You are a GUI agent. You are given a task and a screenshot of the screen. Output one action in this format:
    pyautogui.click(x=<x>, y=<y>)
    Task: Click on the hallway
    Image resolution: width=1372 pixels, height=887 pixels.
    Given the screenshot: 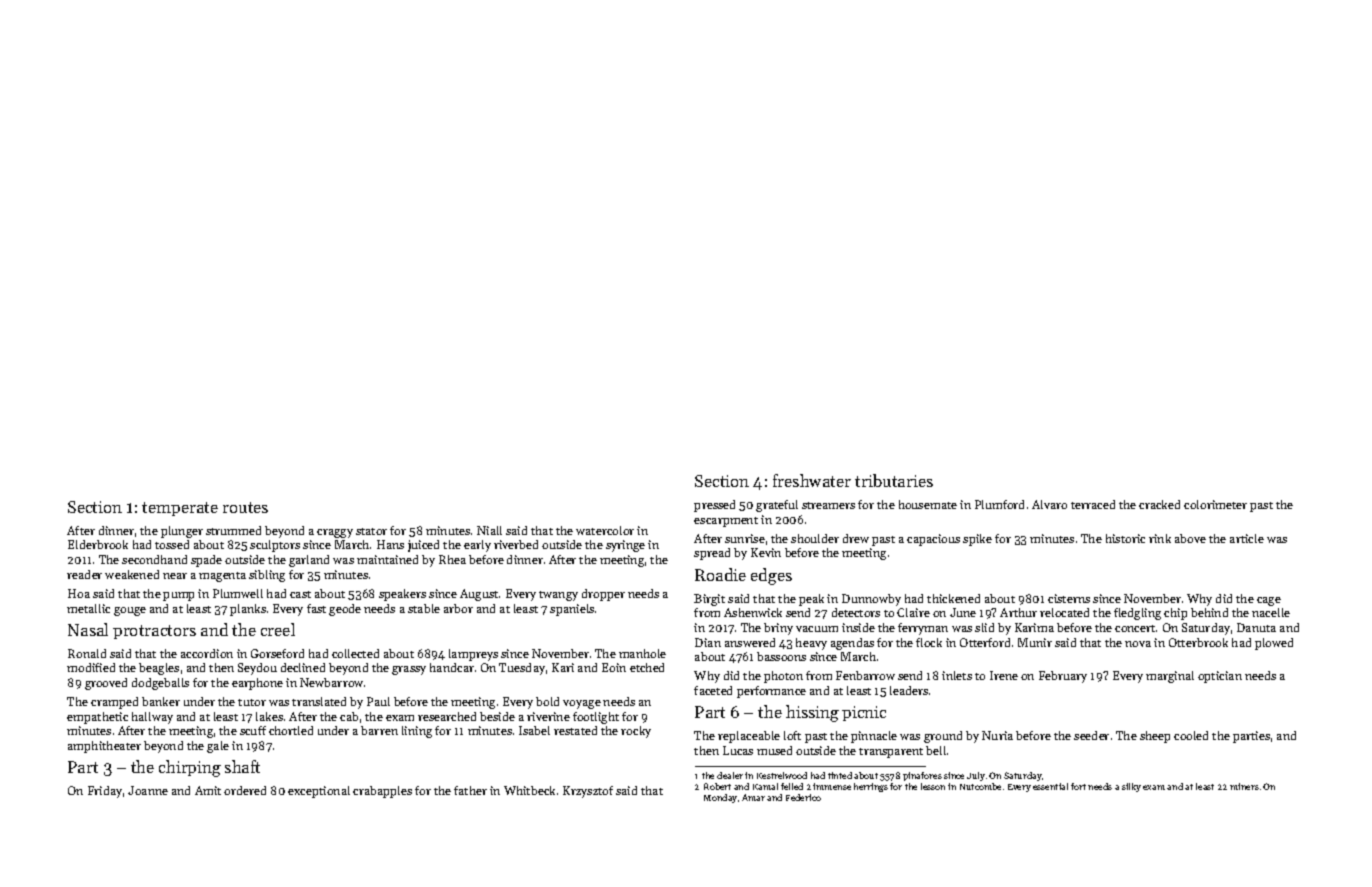 What is the action you would take?
    pyautogui.click(x=152, y=718)
